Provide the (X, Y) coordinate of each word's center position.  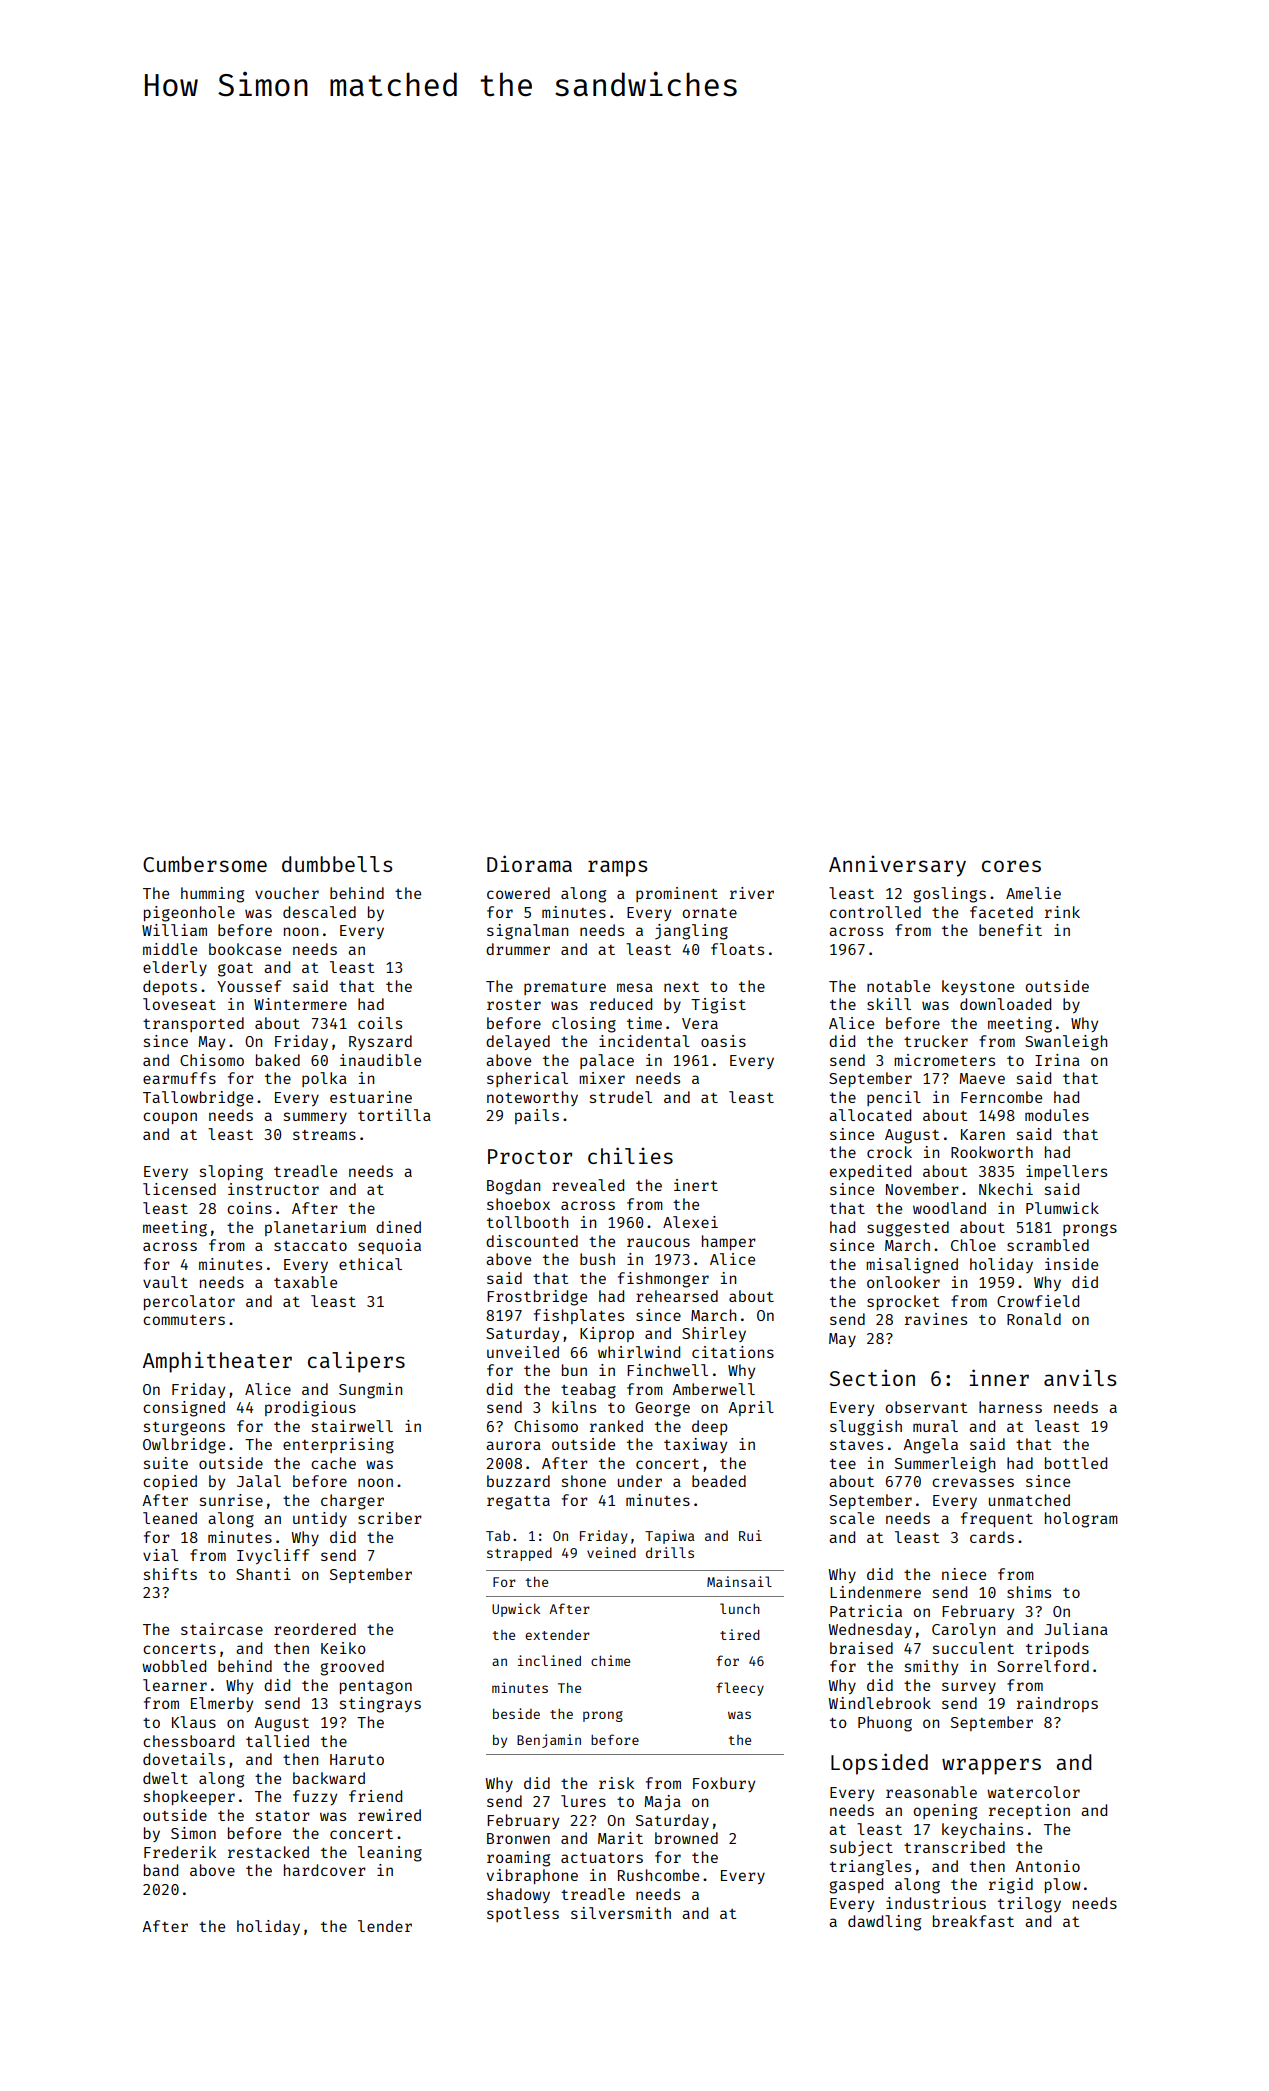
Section (872, 1377)
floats (737, 949)
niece (964, 1574)
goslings (949, 895)
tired (740, 1634)
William (174, 930)
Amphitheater (217, 1362)
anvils (1080, 1377)
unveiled (523, 1352)
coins (249, 1208)
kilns (574, 1407)
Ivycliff (273, 1556)
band (161, 1870)
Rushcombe (658, 1875)
